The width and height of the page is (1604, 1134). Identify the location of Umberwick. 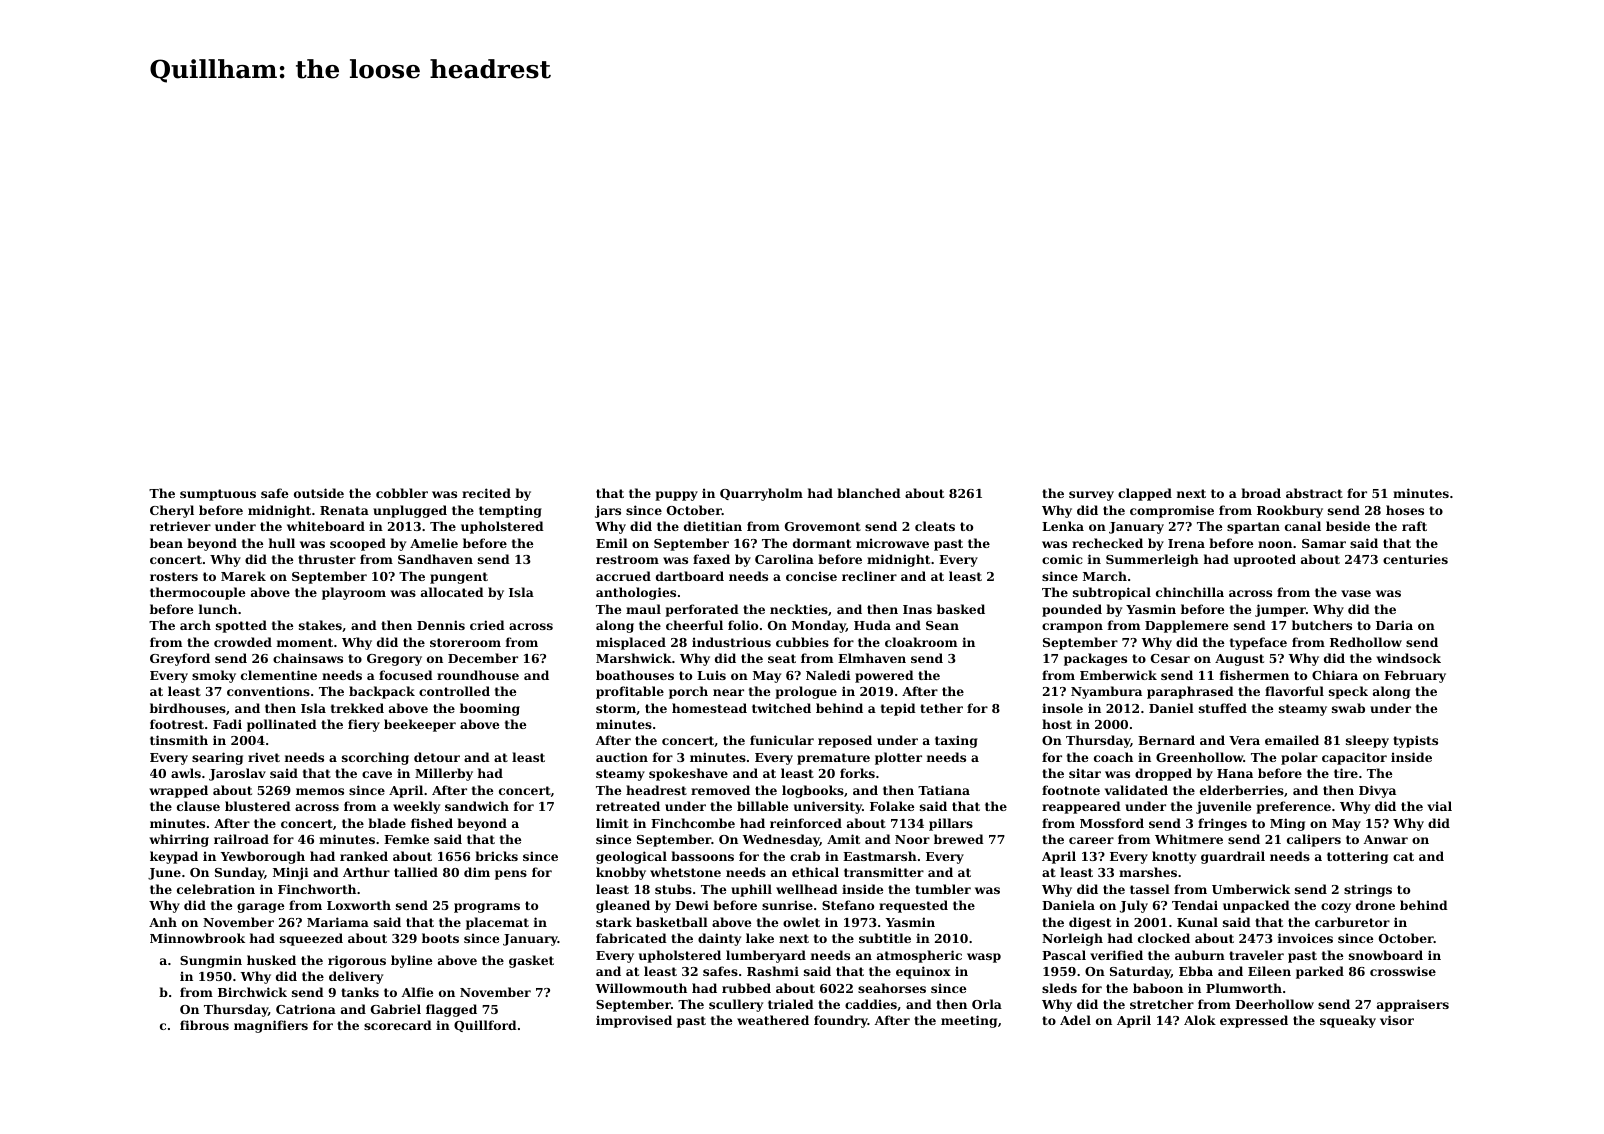
(1251, 889).
